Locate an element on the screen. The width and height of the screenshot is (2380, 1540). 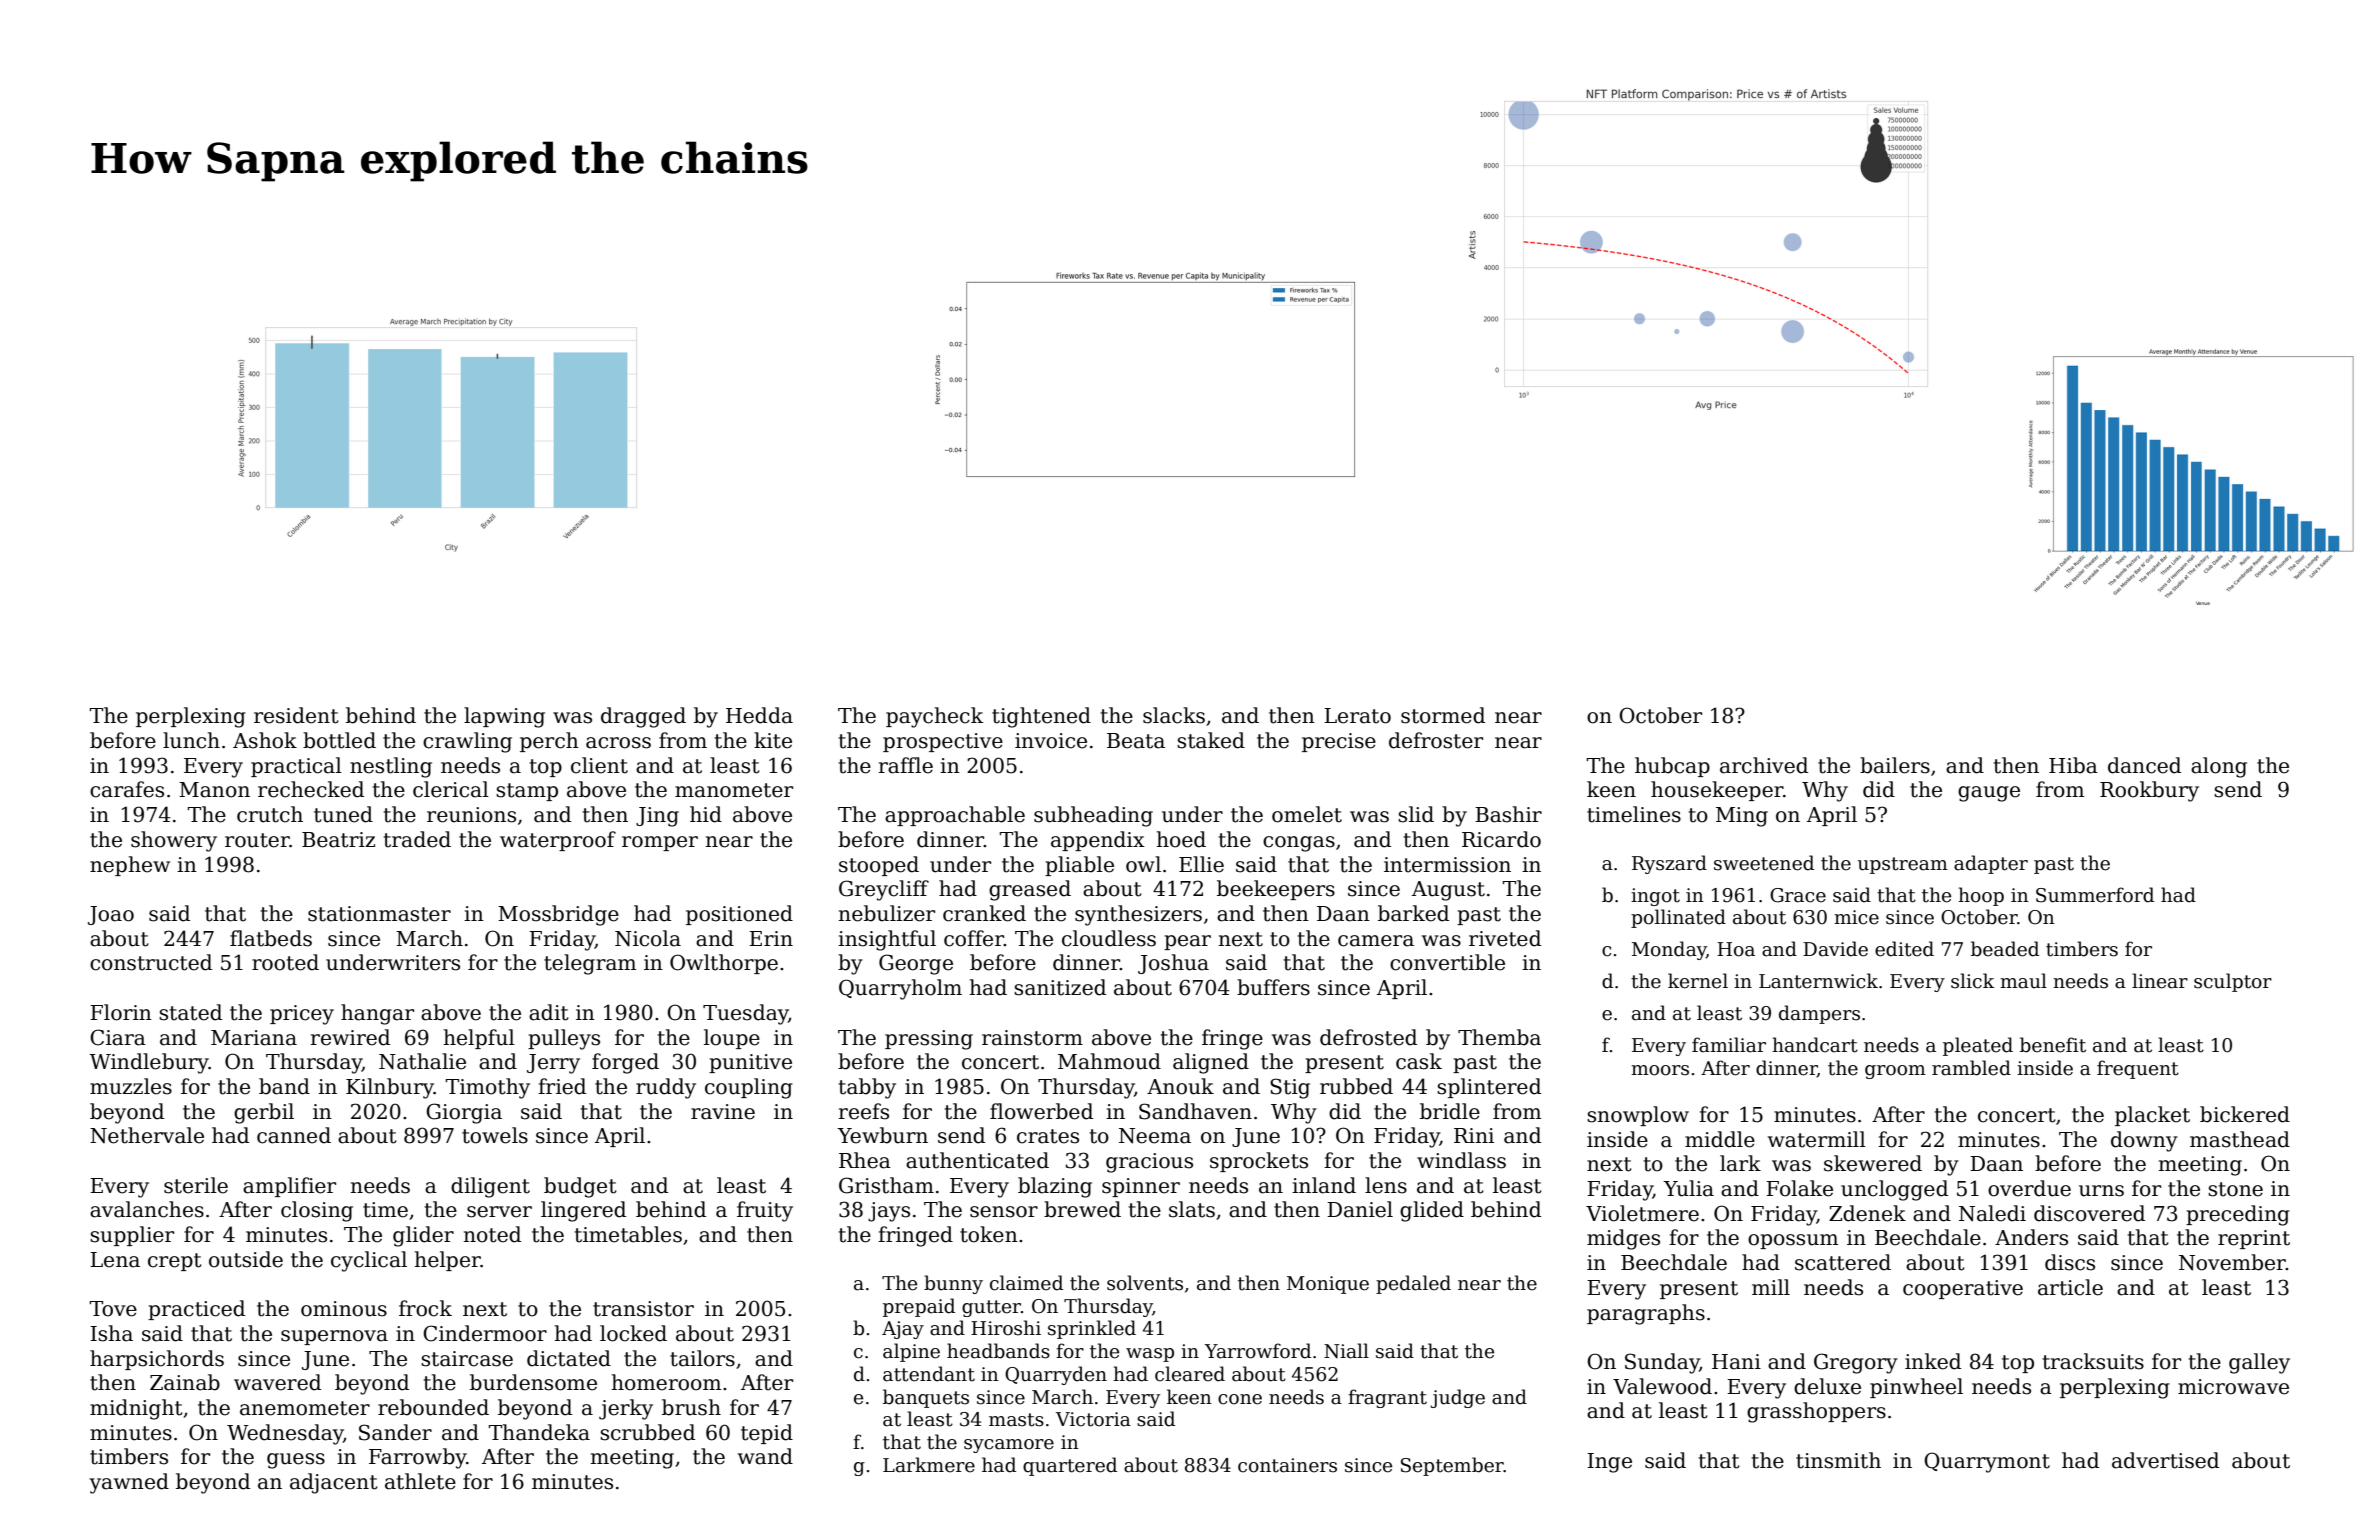
Mariana is located at coordinates (254, 1038).
